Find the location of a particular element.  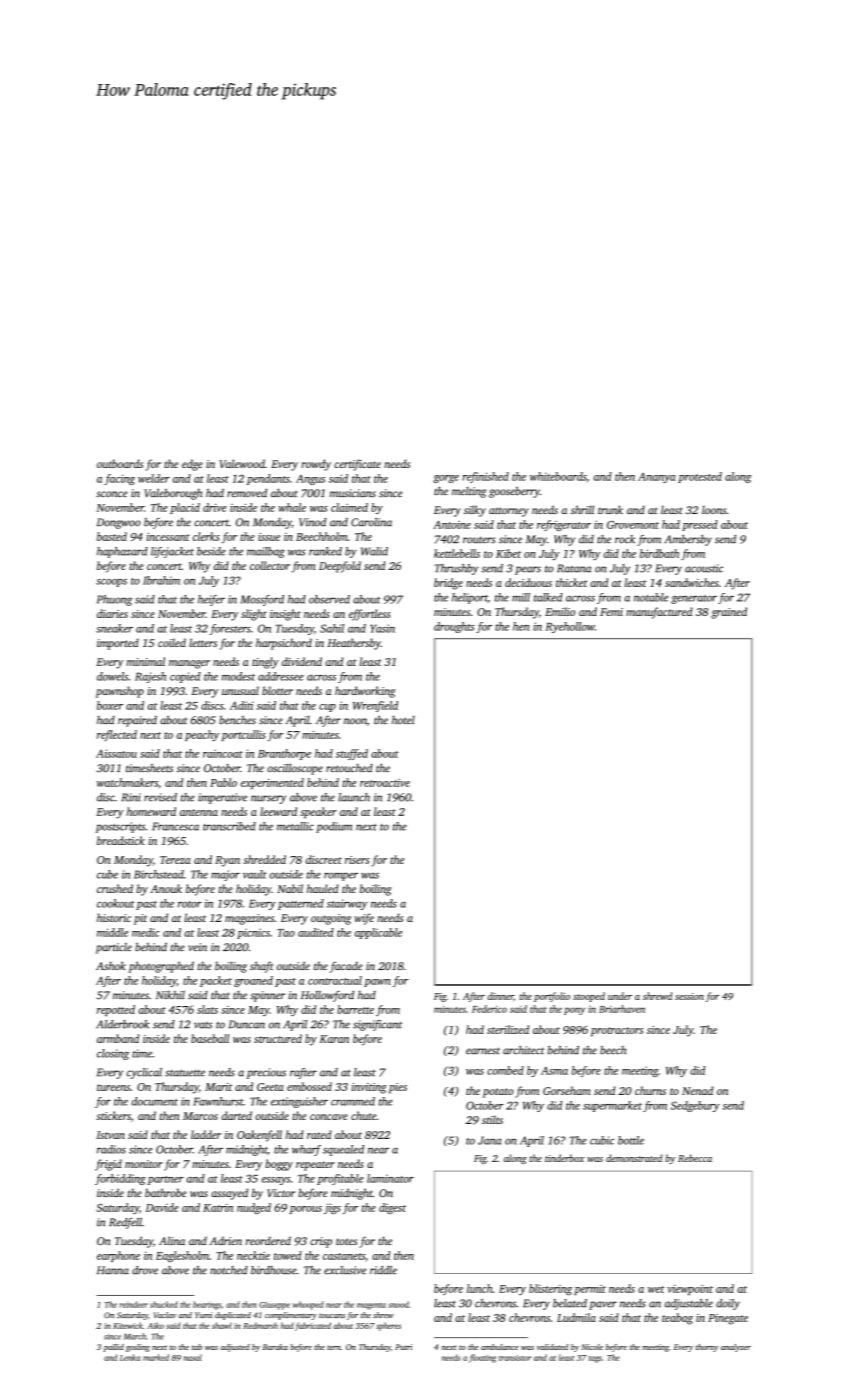

churns is located at coordinates (650, 1090).
